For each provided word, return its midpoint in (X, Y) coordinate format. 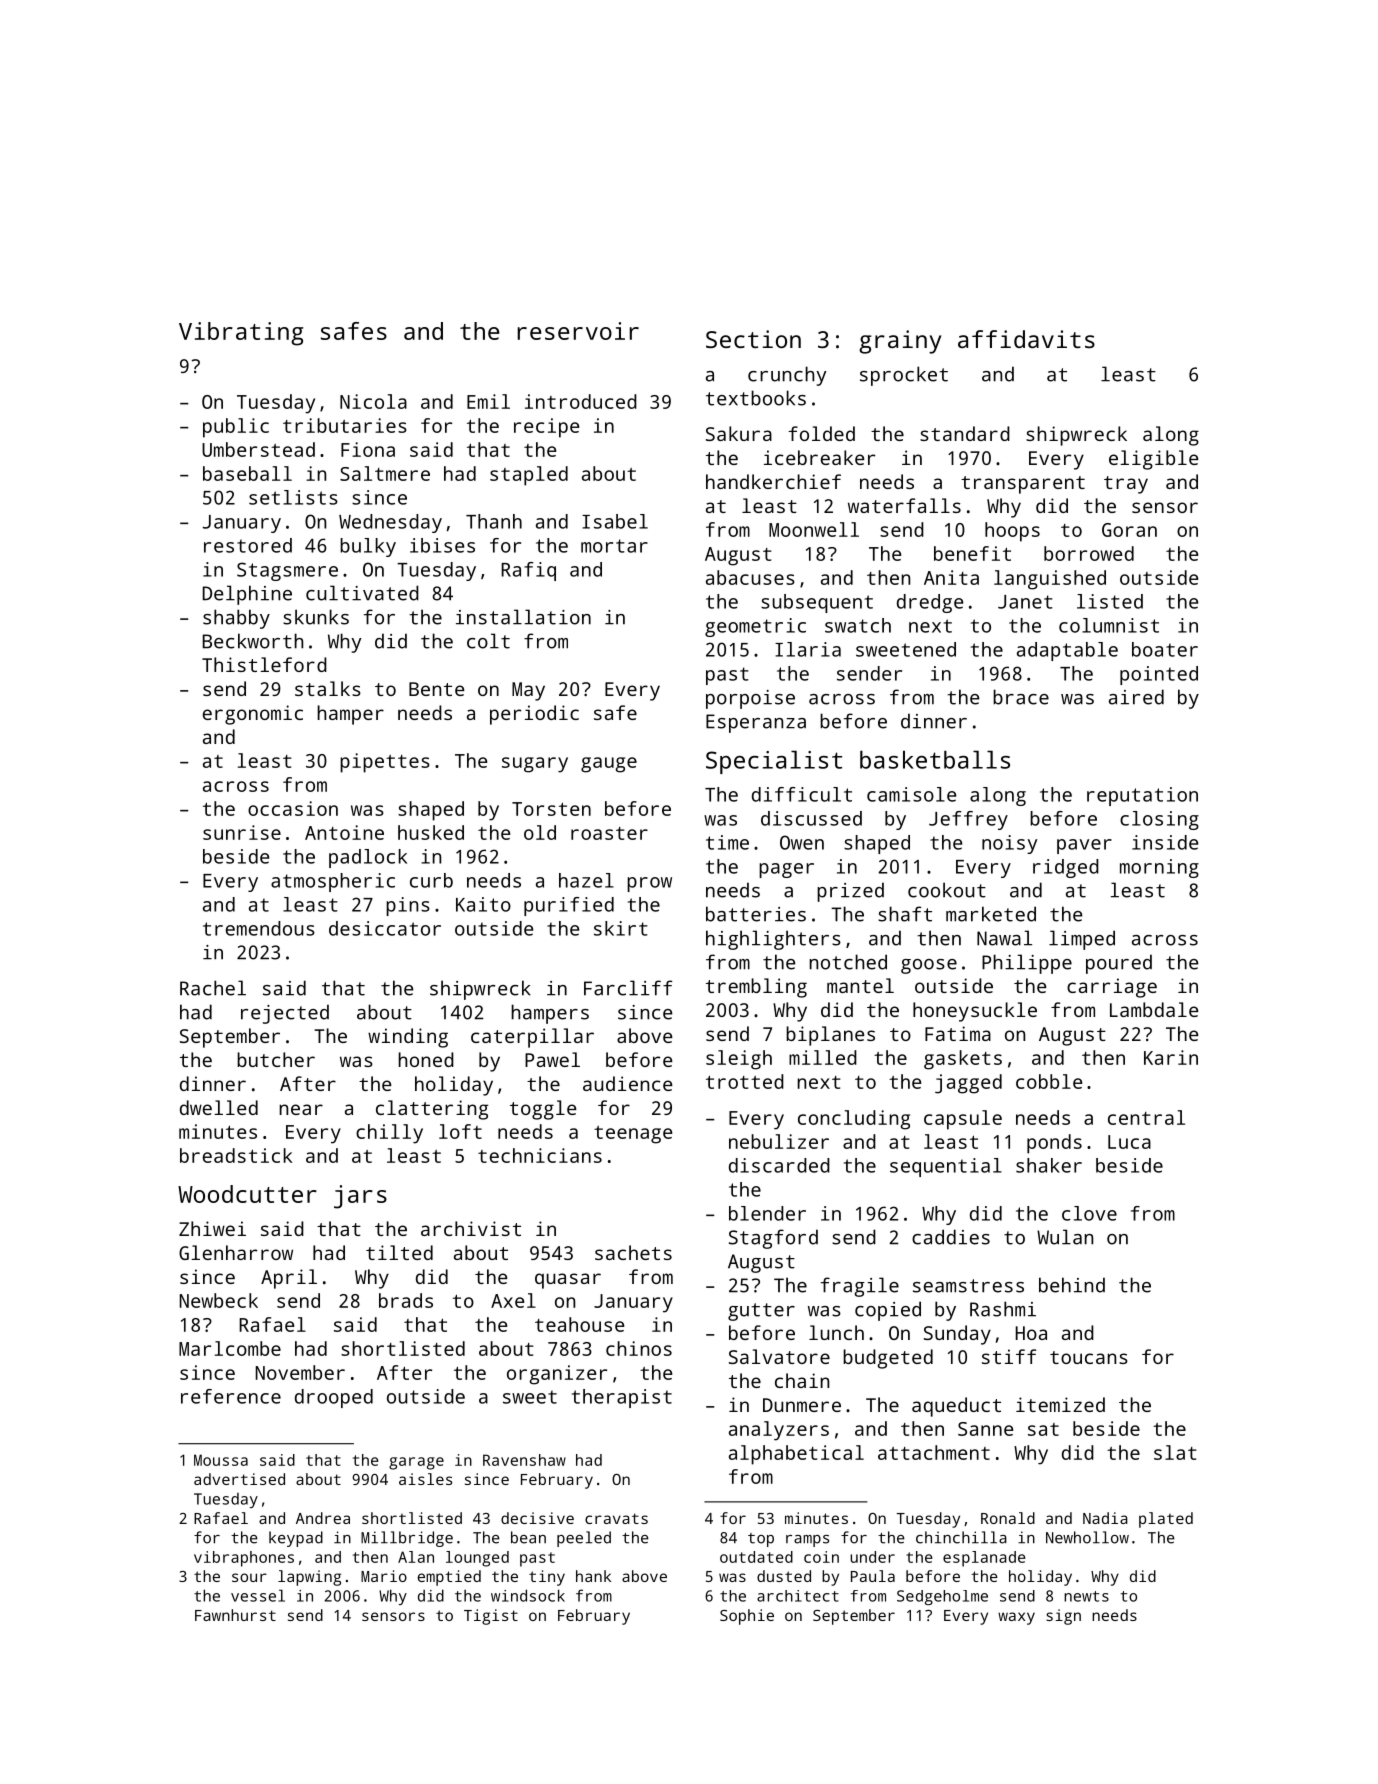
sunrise (242, 832)
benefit (972, 553)
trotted (745, 1081)
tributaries (345, 425)
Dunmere (802, 1405)
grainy (900, 342)
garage (416, 1463)
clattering (432, 1110)
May (528, 691)
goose (929, 966)
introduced (581, 401)
